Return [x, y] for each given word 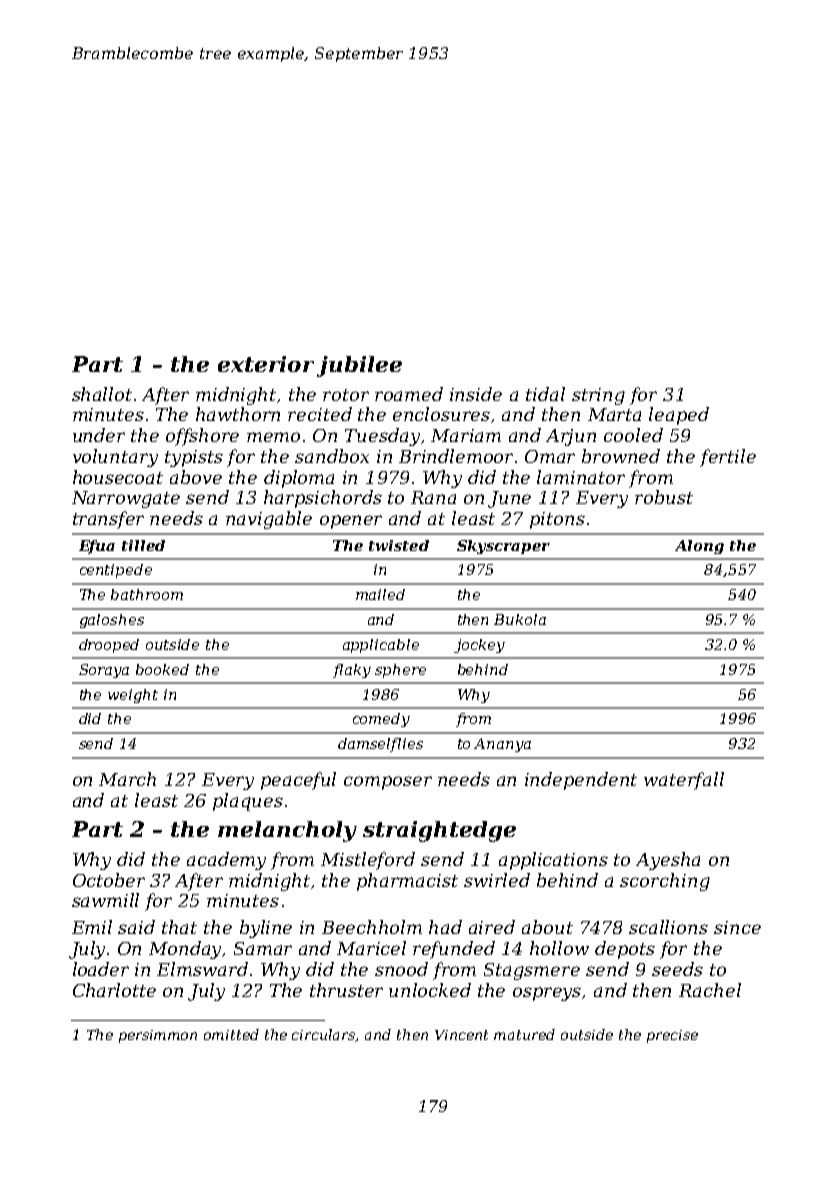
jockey [479, 646]
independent [581, 781]
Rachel [710, 990]
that [179, 927]
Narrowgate [126, 499]
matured [524, 1034]
